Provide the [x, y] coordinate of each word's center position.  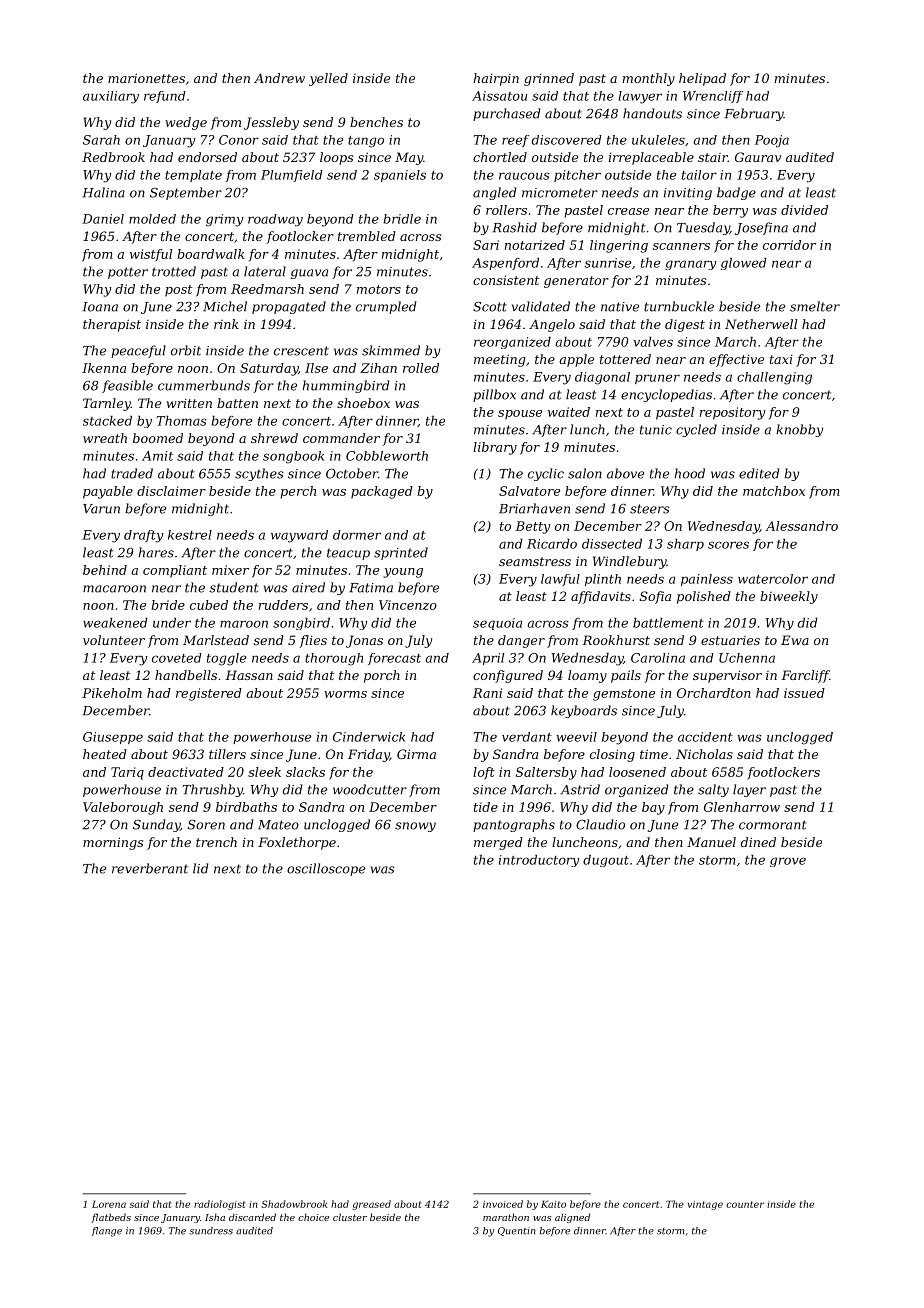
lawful [560, 580]
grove [788, 862]
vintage [705, 1205]
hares [156, 552]
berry [730, 211]
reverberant [150, 868]
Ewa [795, 640]
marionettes [146, 78]
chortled [500, 157]
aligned [572, 1218]
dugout [606, 861]
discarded [252, 1217]
